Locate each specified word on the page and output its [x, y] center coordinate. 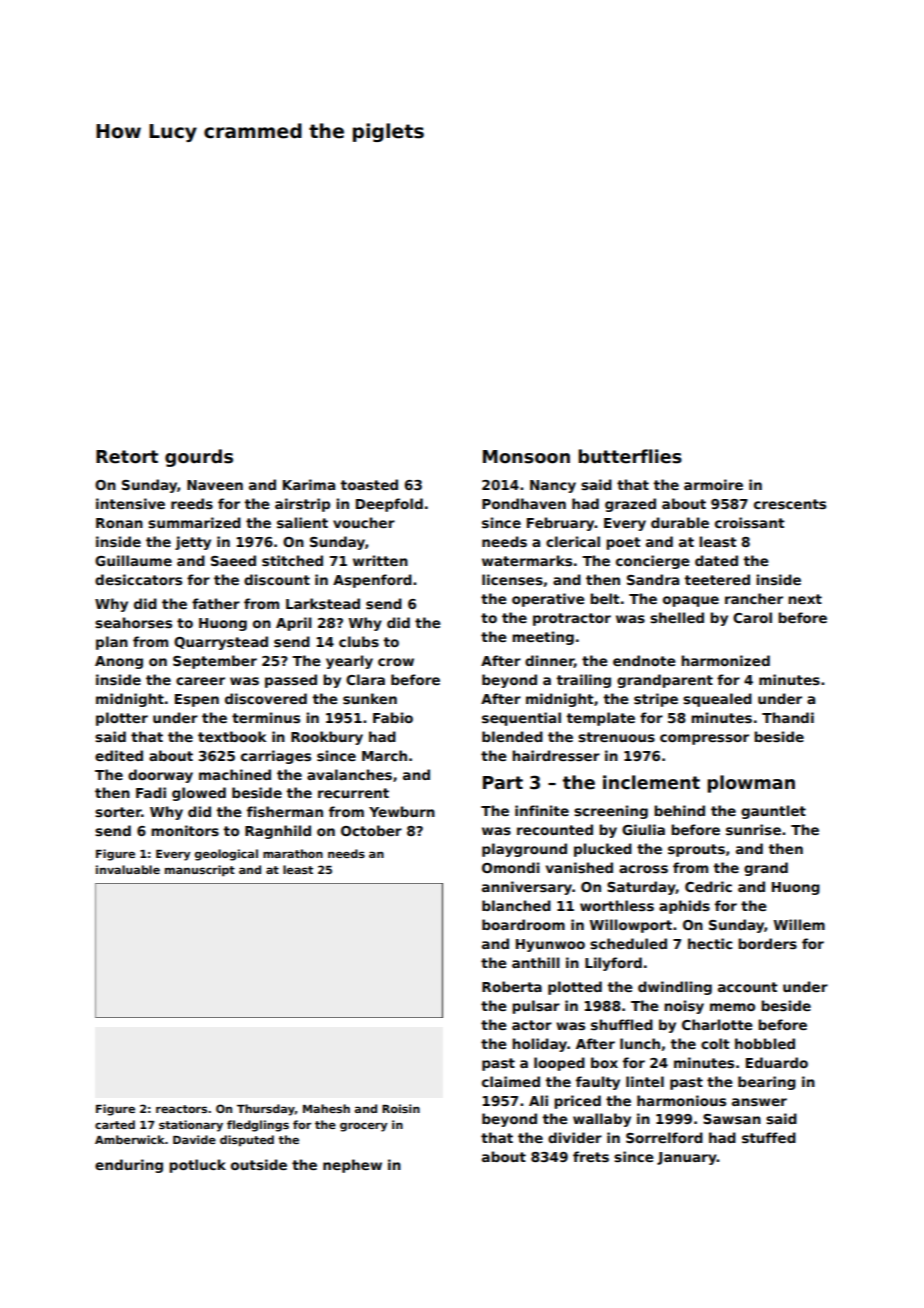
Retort [127, 457]
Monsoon [526, 457]
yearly [349, 662]
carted [115, 1124]
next [805, 599]
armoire [713, 484]
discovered [266, 698]
